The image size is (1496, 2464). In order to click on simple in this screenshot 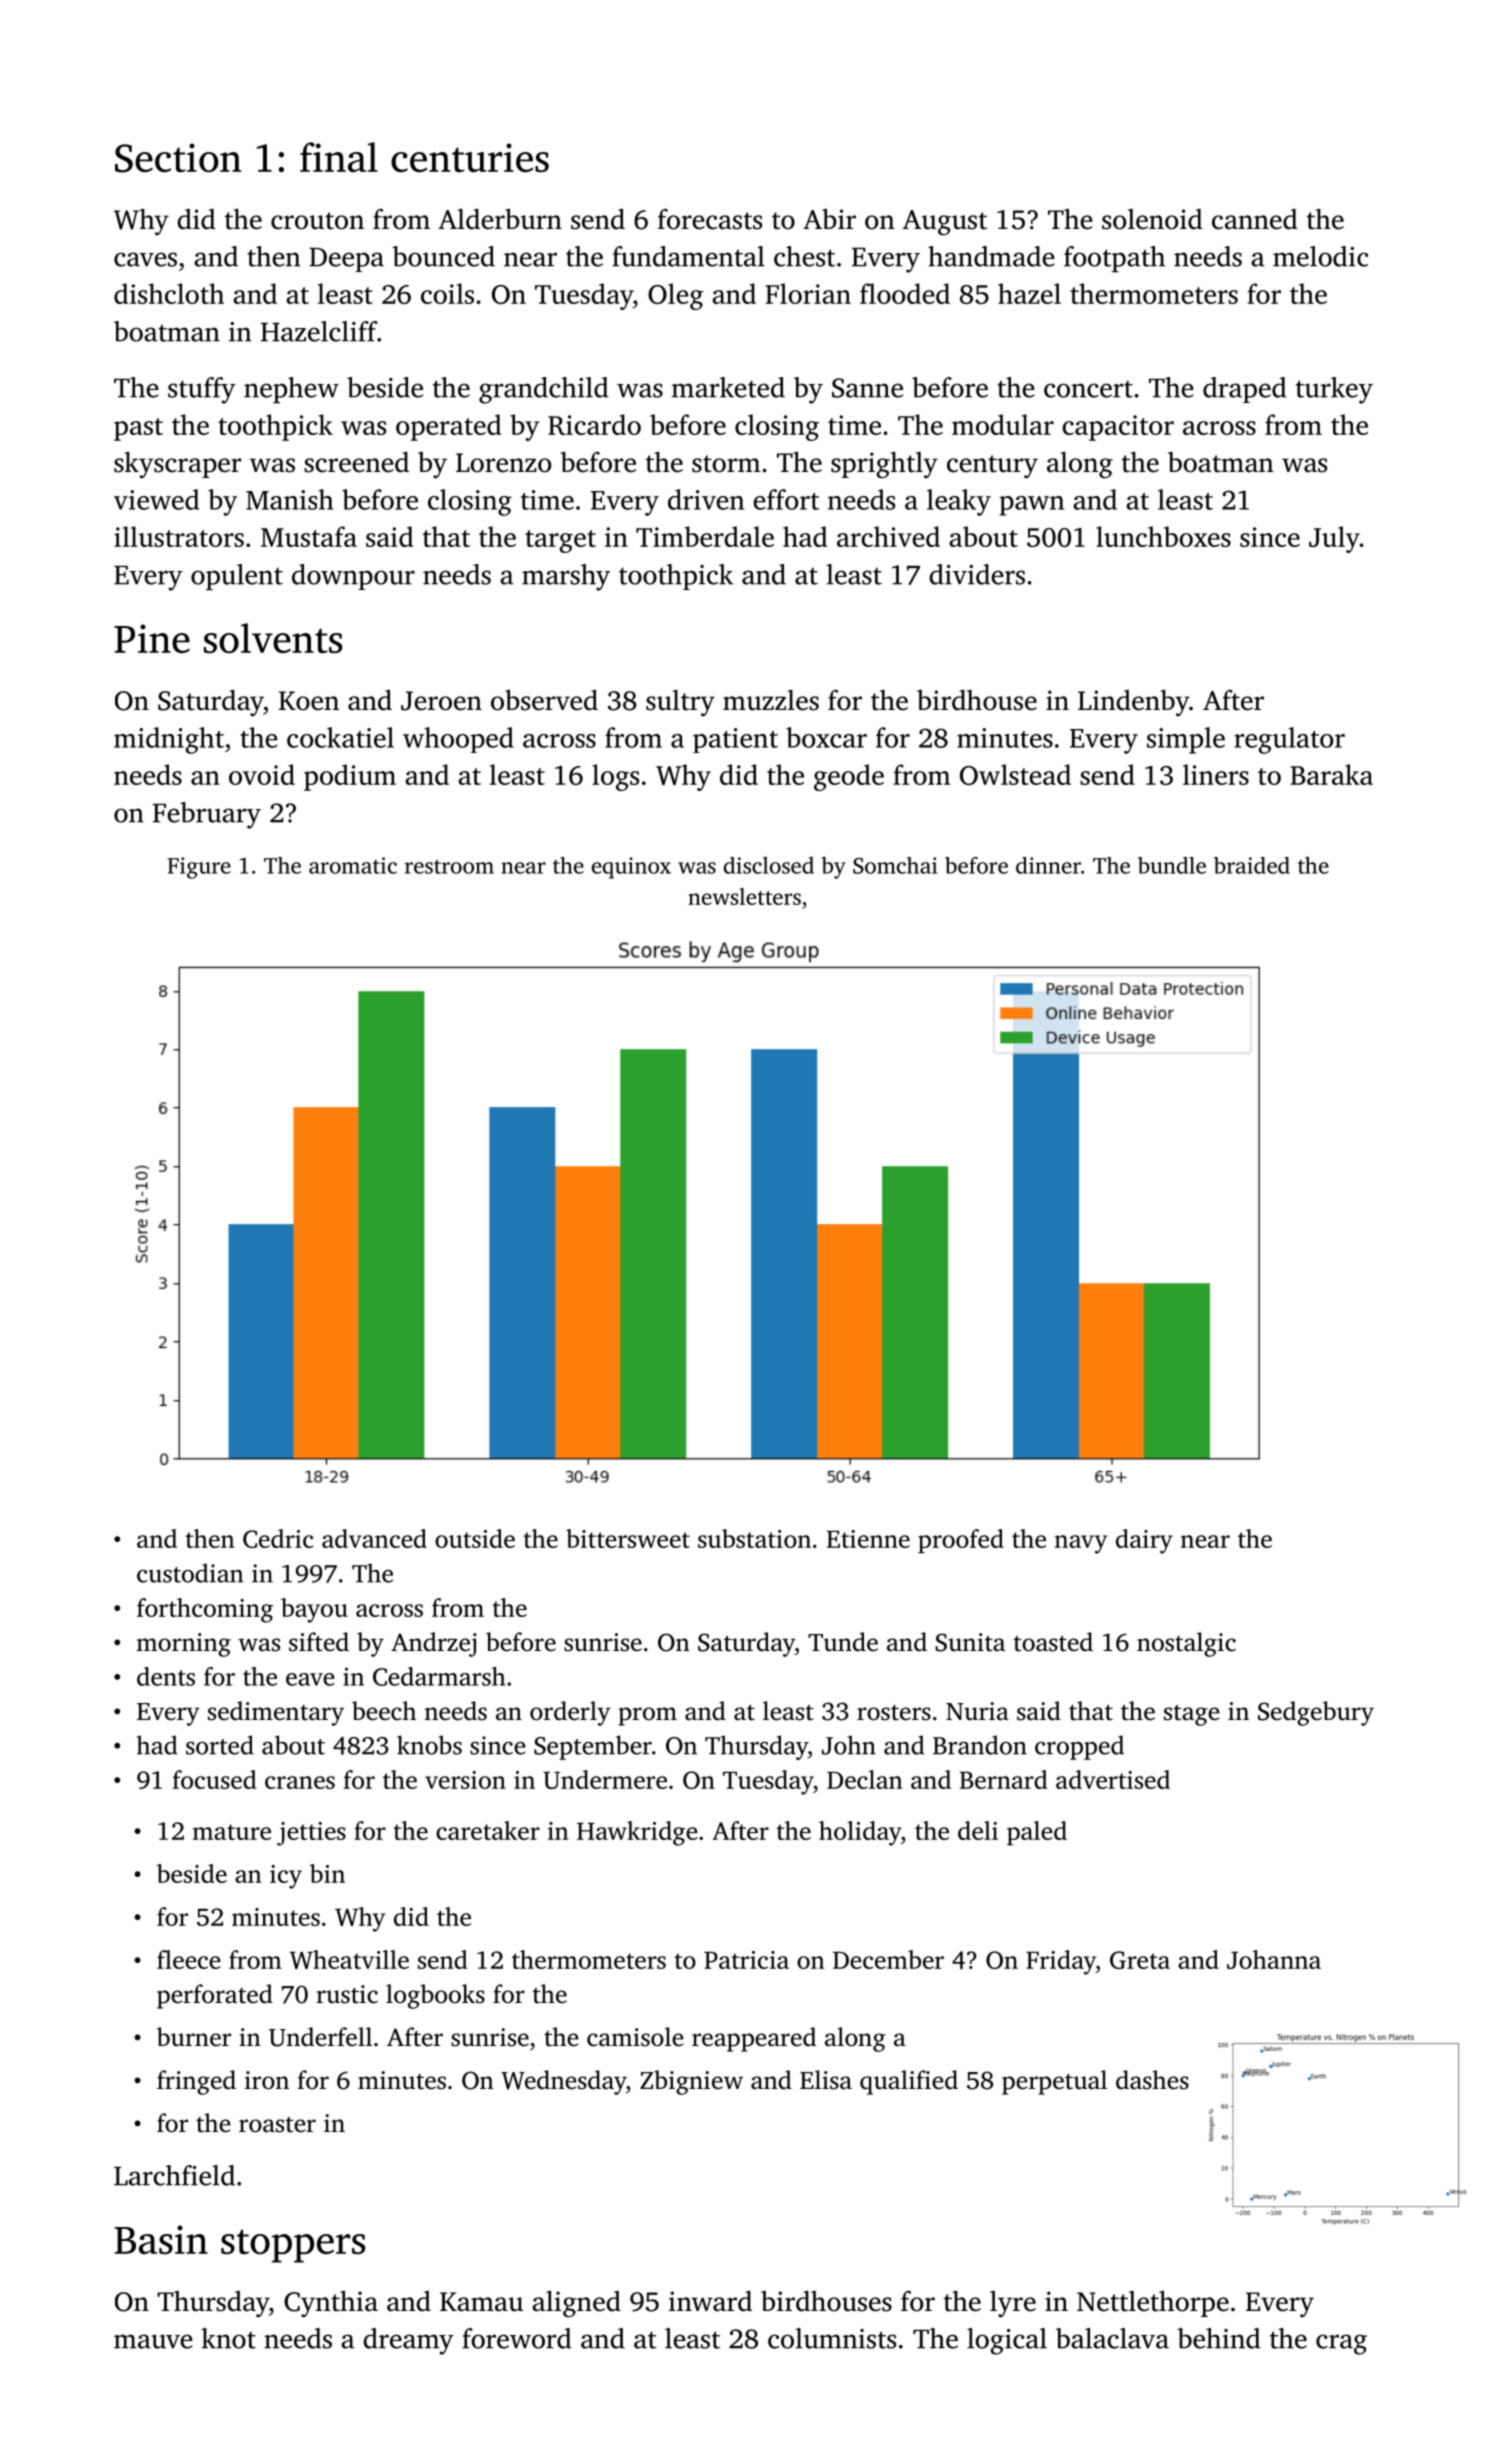, I will do `click(1186, 740)`.
